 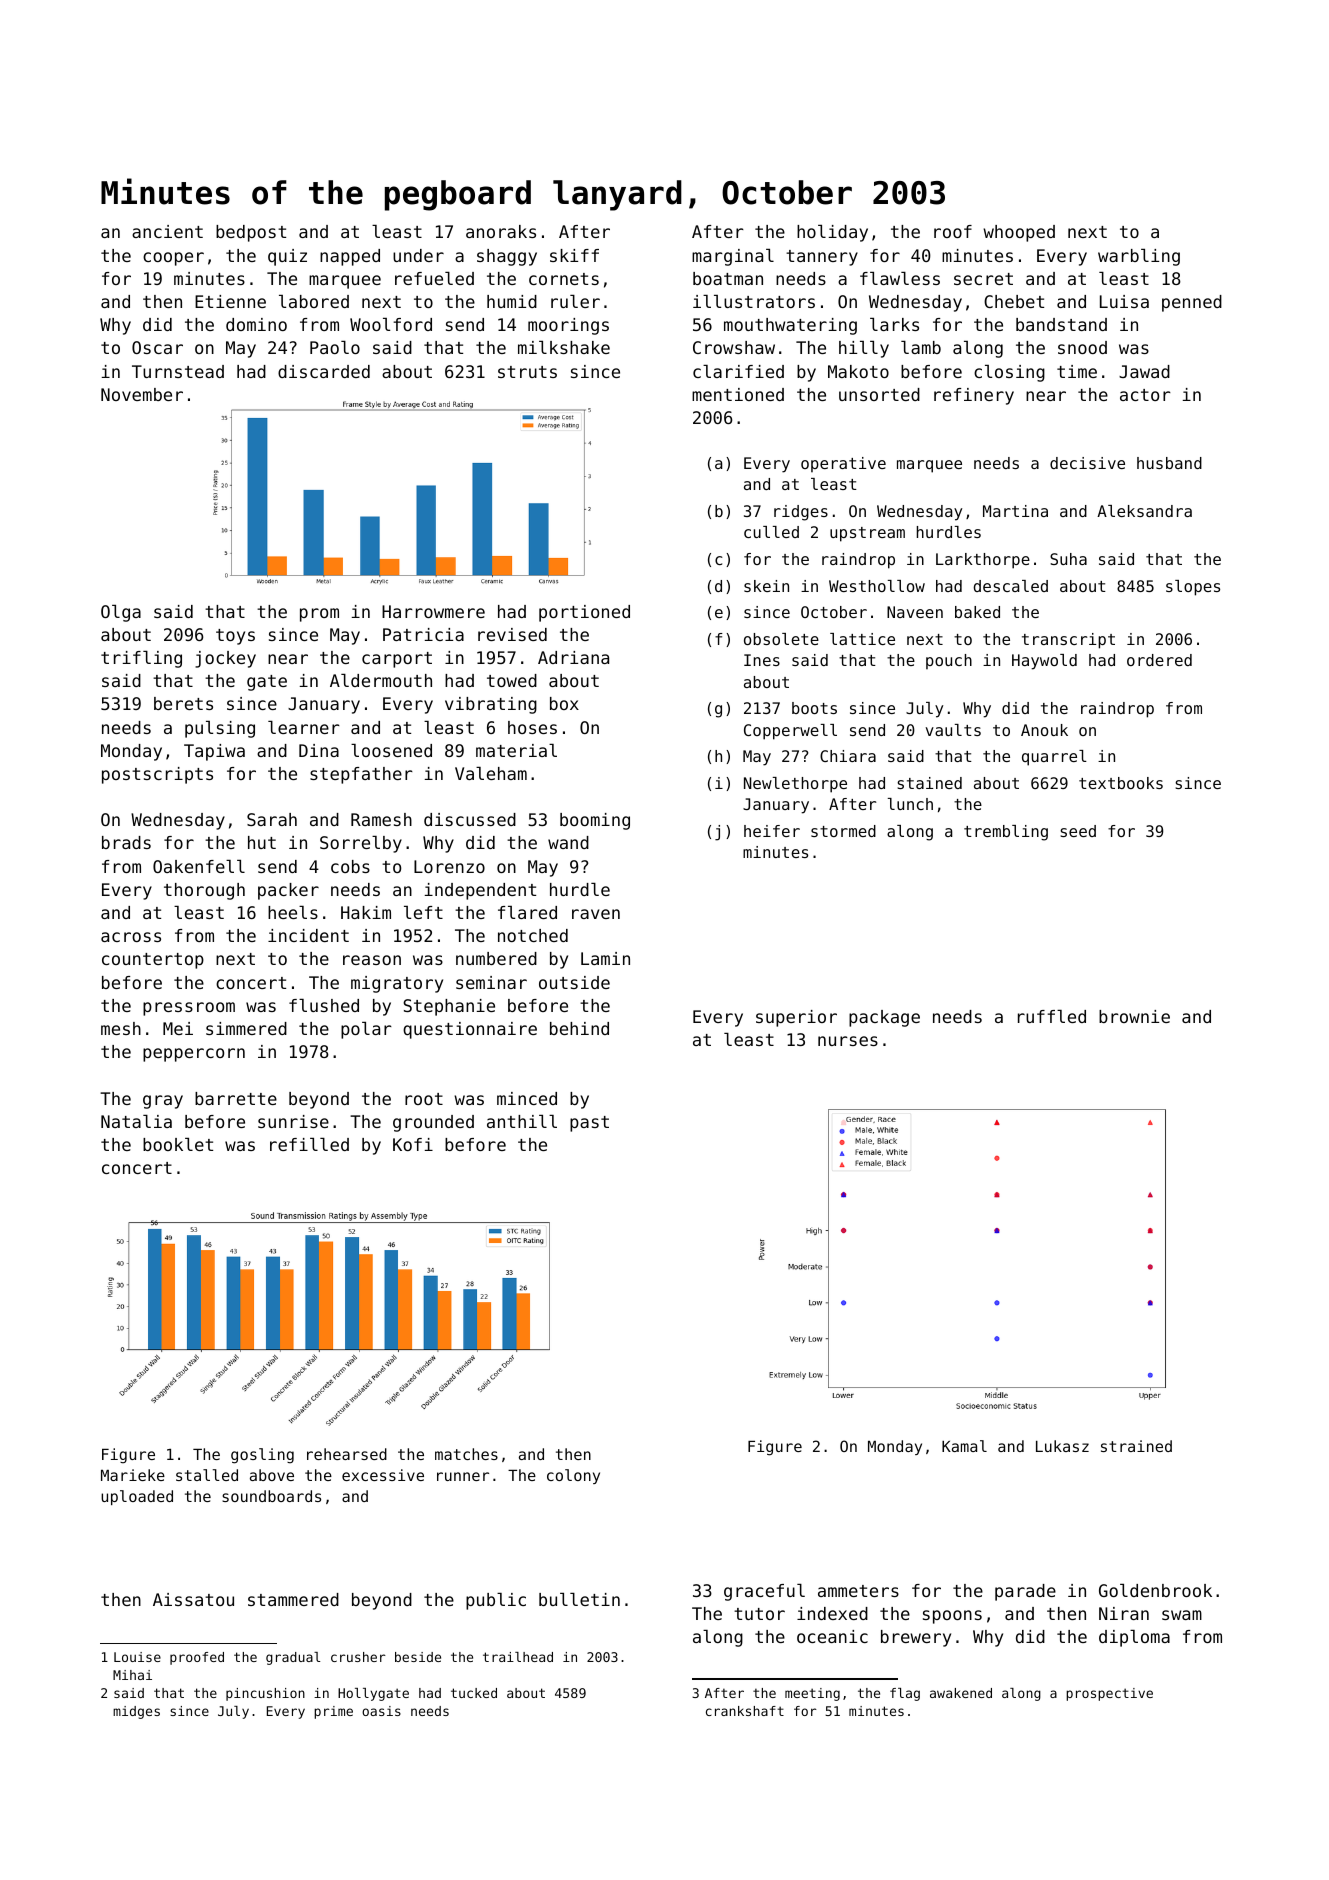 What do you see at coordinates (734, 347) in the screenshot?
I see `Crowshaw` at bounding box center [734, 347].
